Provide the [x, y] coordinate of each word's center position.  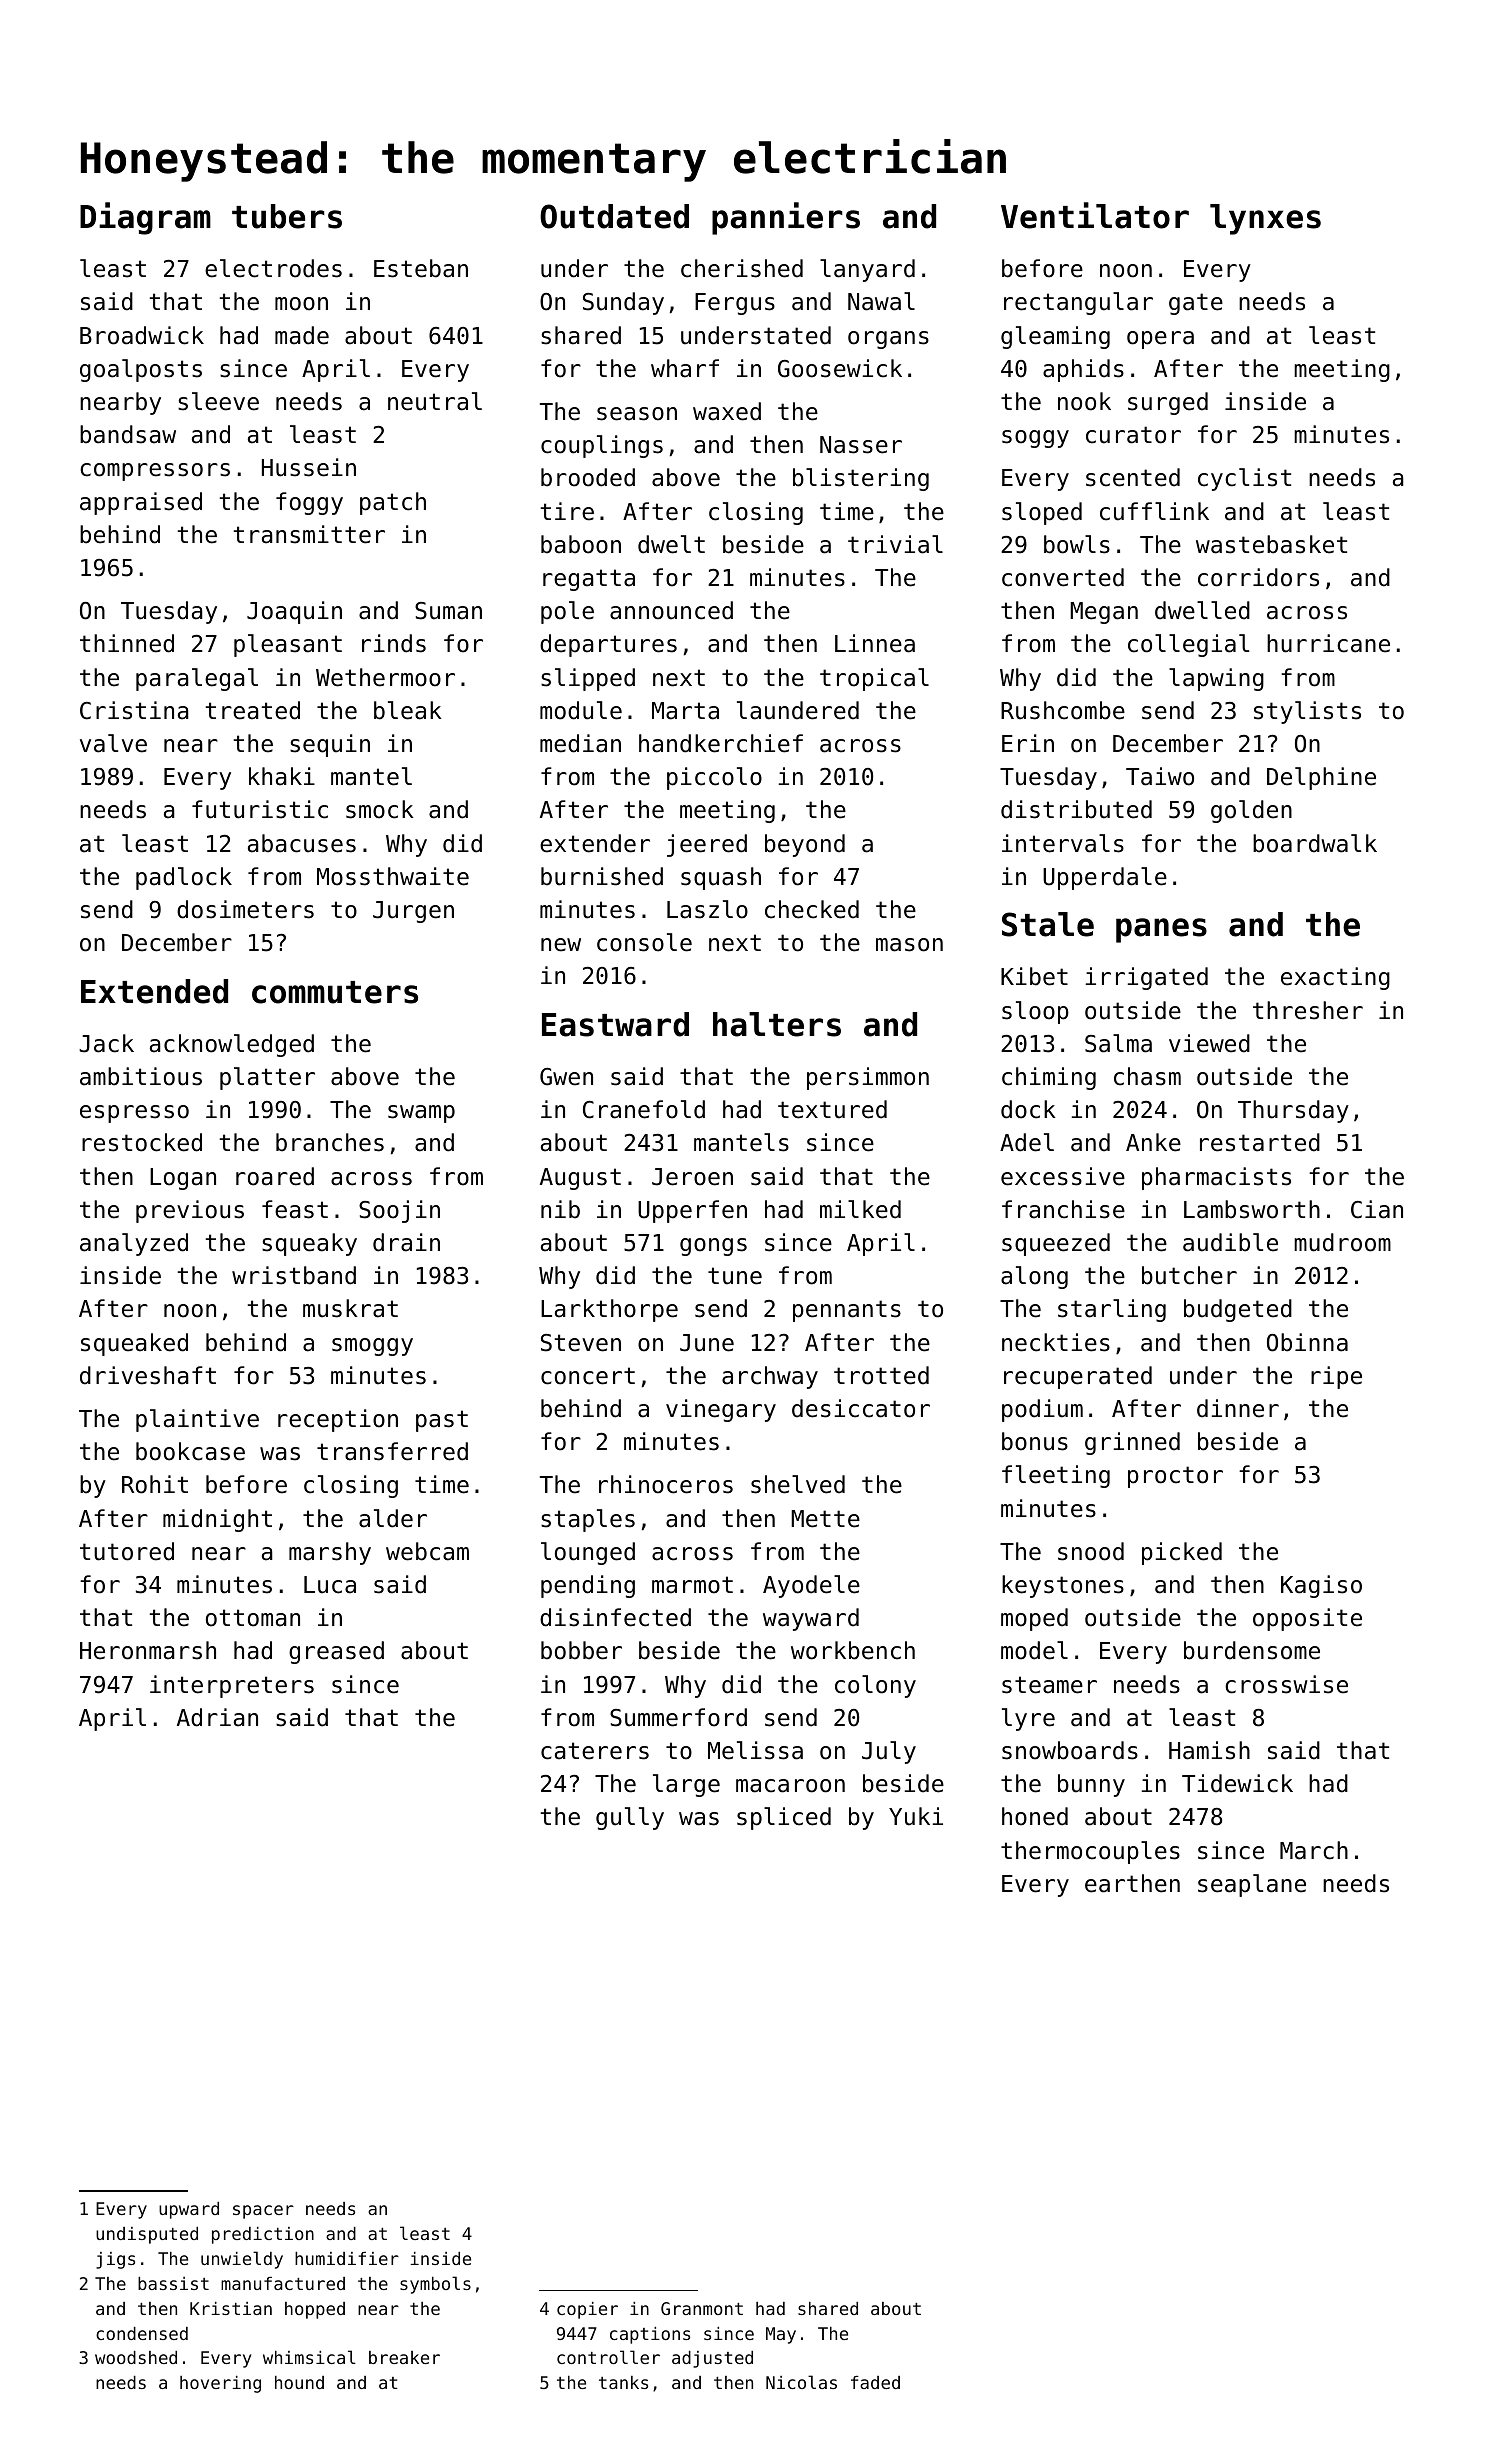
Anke [1153, 1142]
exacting [1335, 978]
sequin [330, 745]
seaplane [1252, 1885]
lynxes [1265, 219]
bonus [1035, 1441]
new [561, 945]
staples [588, 1520]
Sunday [623, 303]
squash [721, 878]
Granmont [702, 2308]
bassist [173, 2283]
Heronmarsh [148, 1650]
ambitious [141, 1076]
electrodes [273, 268]
